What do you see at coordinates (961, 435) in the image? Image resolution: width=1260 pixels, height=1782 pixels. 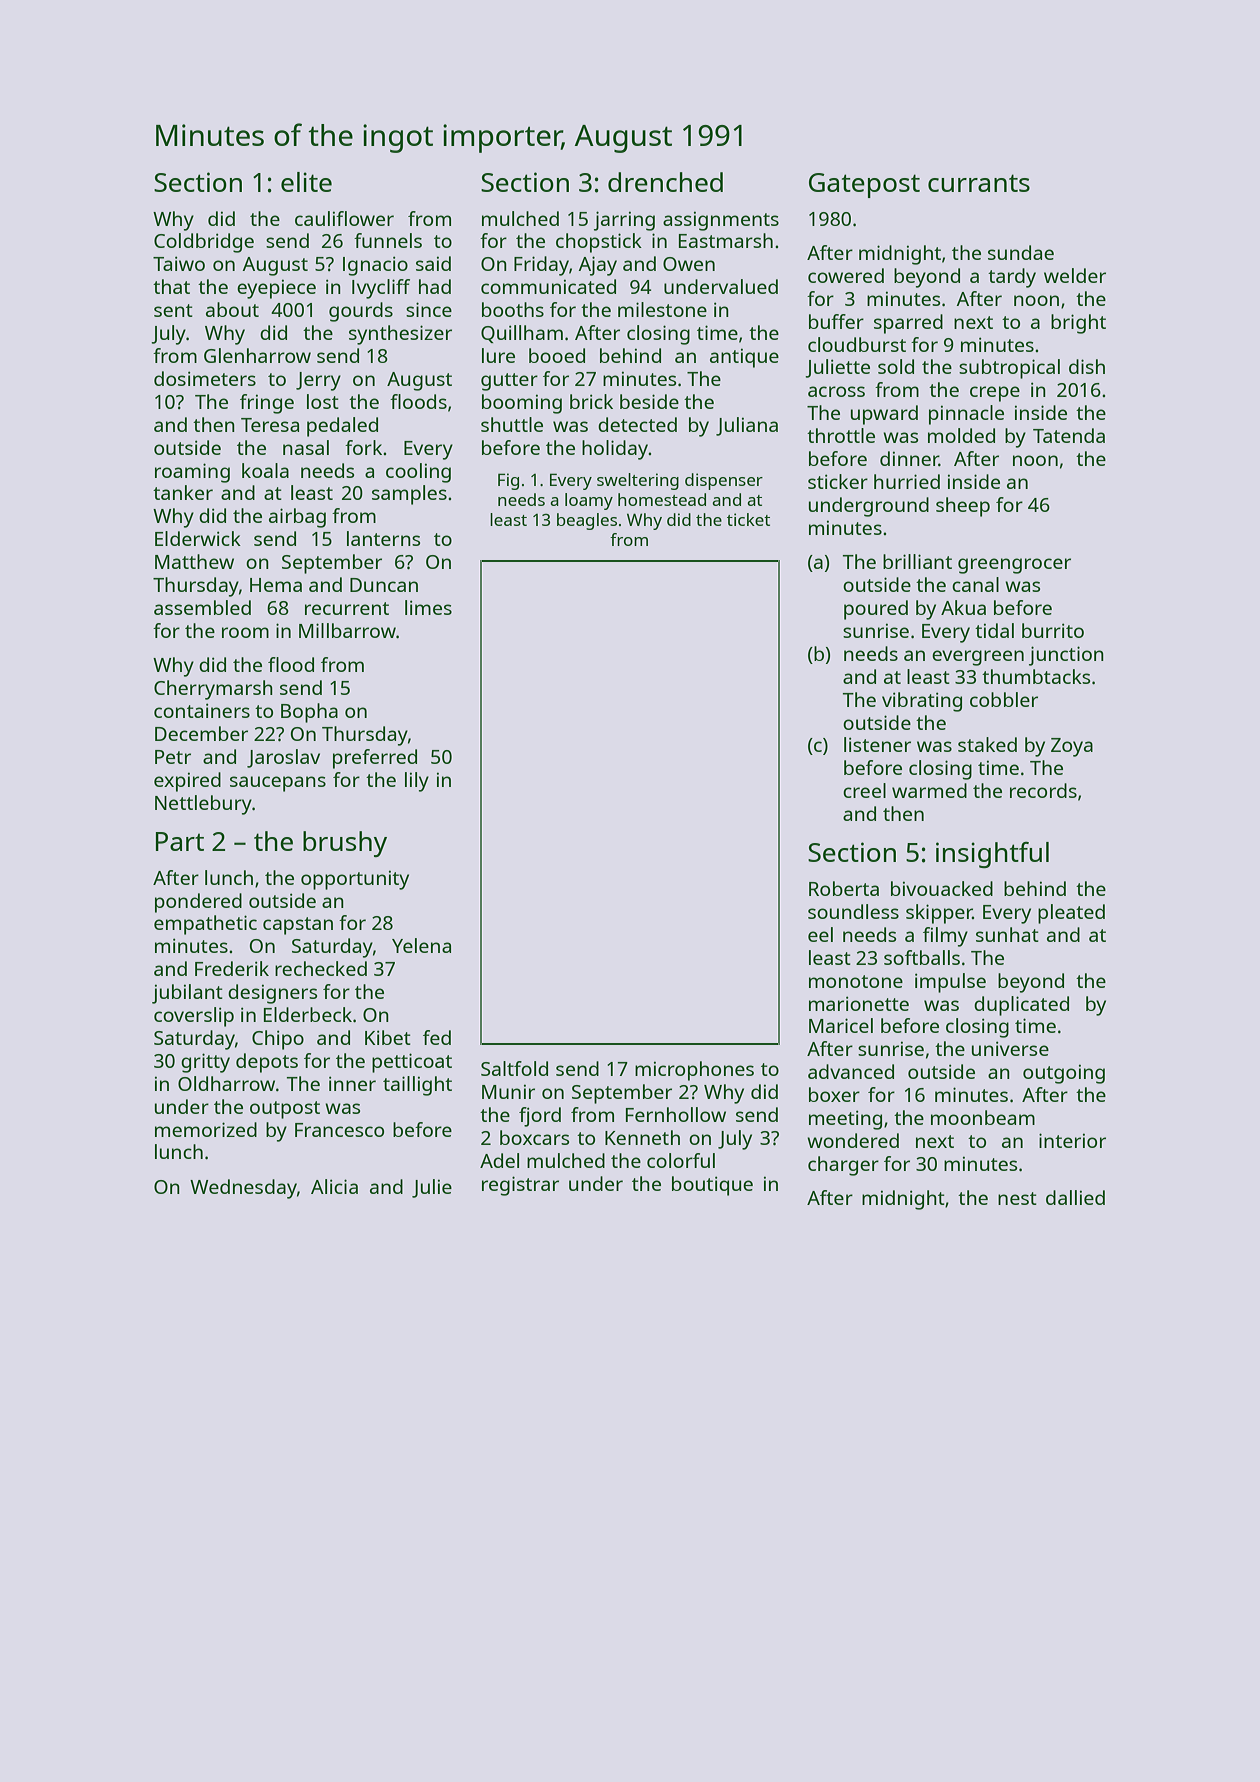 I see `molded` at bounding box center [961, 435].
